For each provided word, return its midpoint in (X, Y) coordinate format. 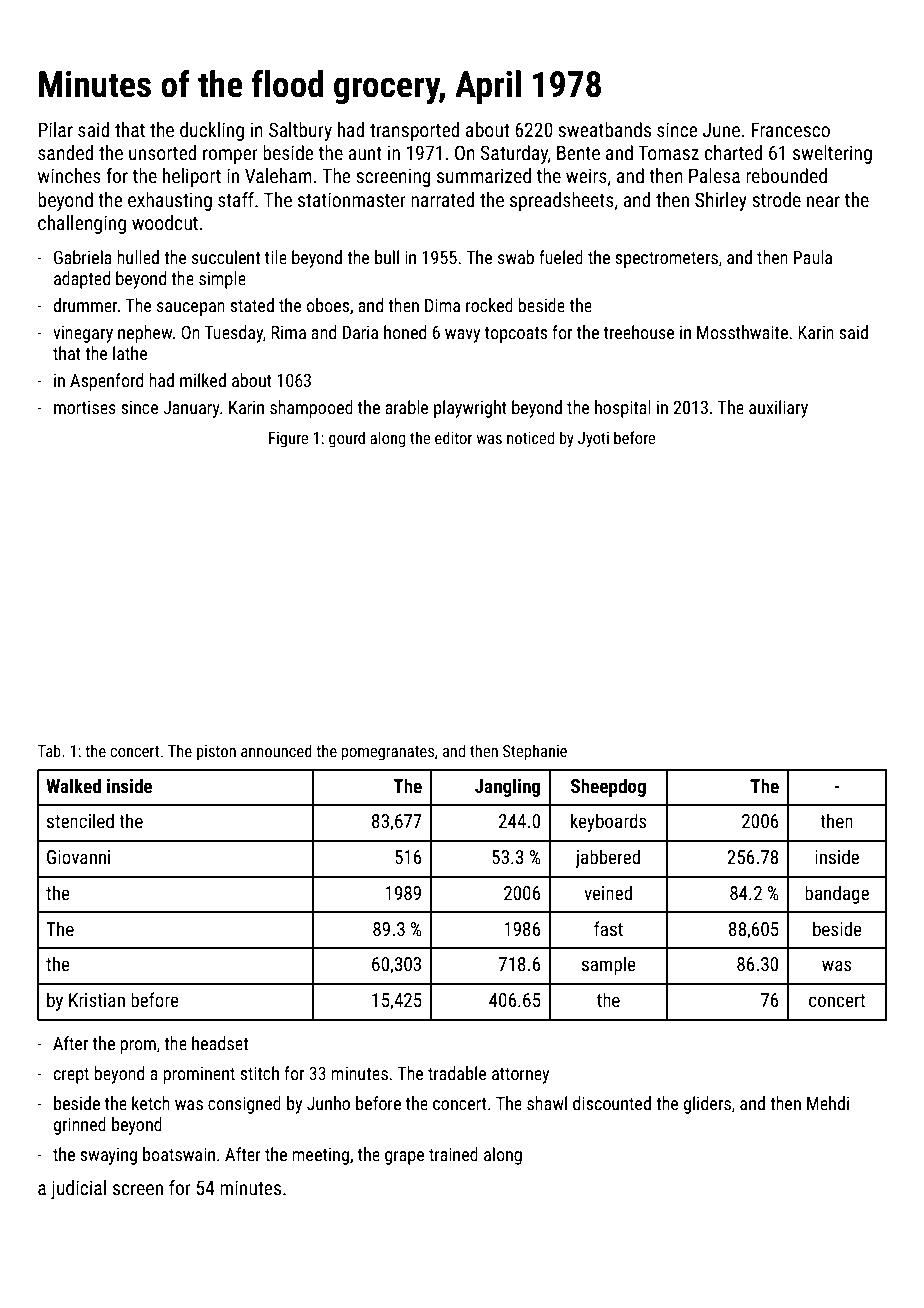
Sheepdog (608, 787)
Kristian (97, 1000)
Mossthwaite (742, 332)
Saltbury (300, 131)
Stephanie (535, 752)
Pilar (55, 129)
